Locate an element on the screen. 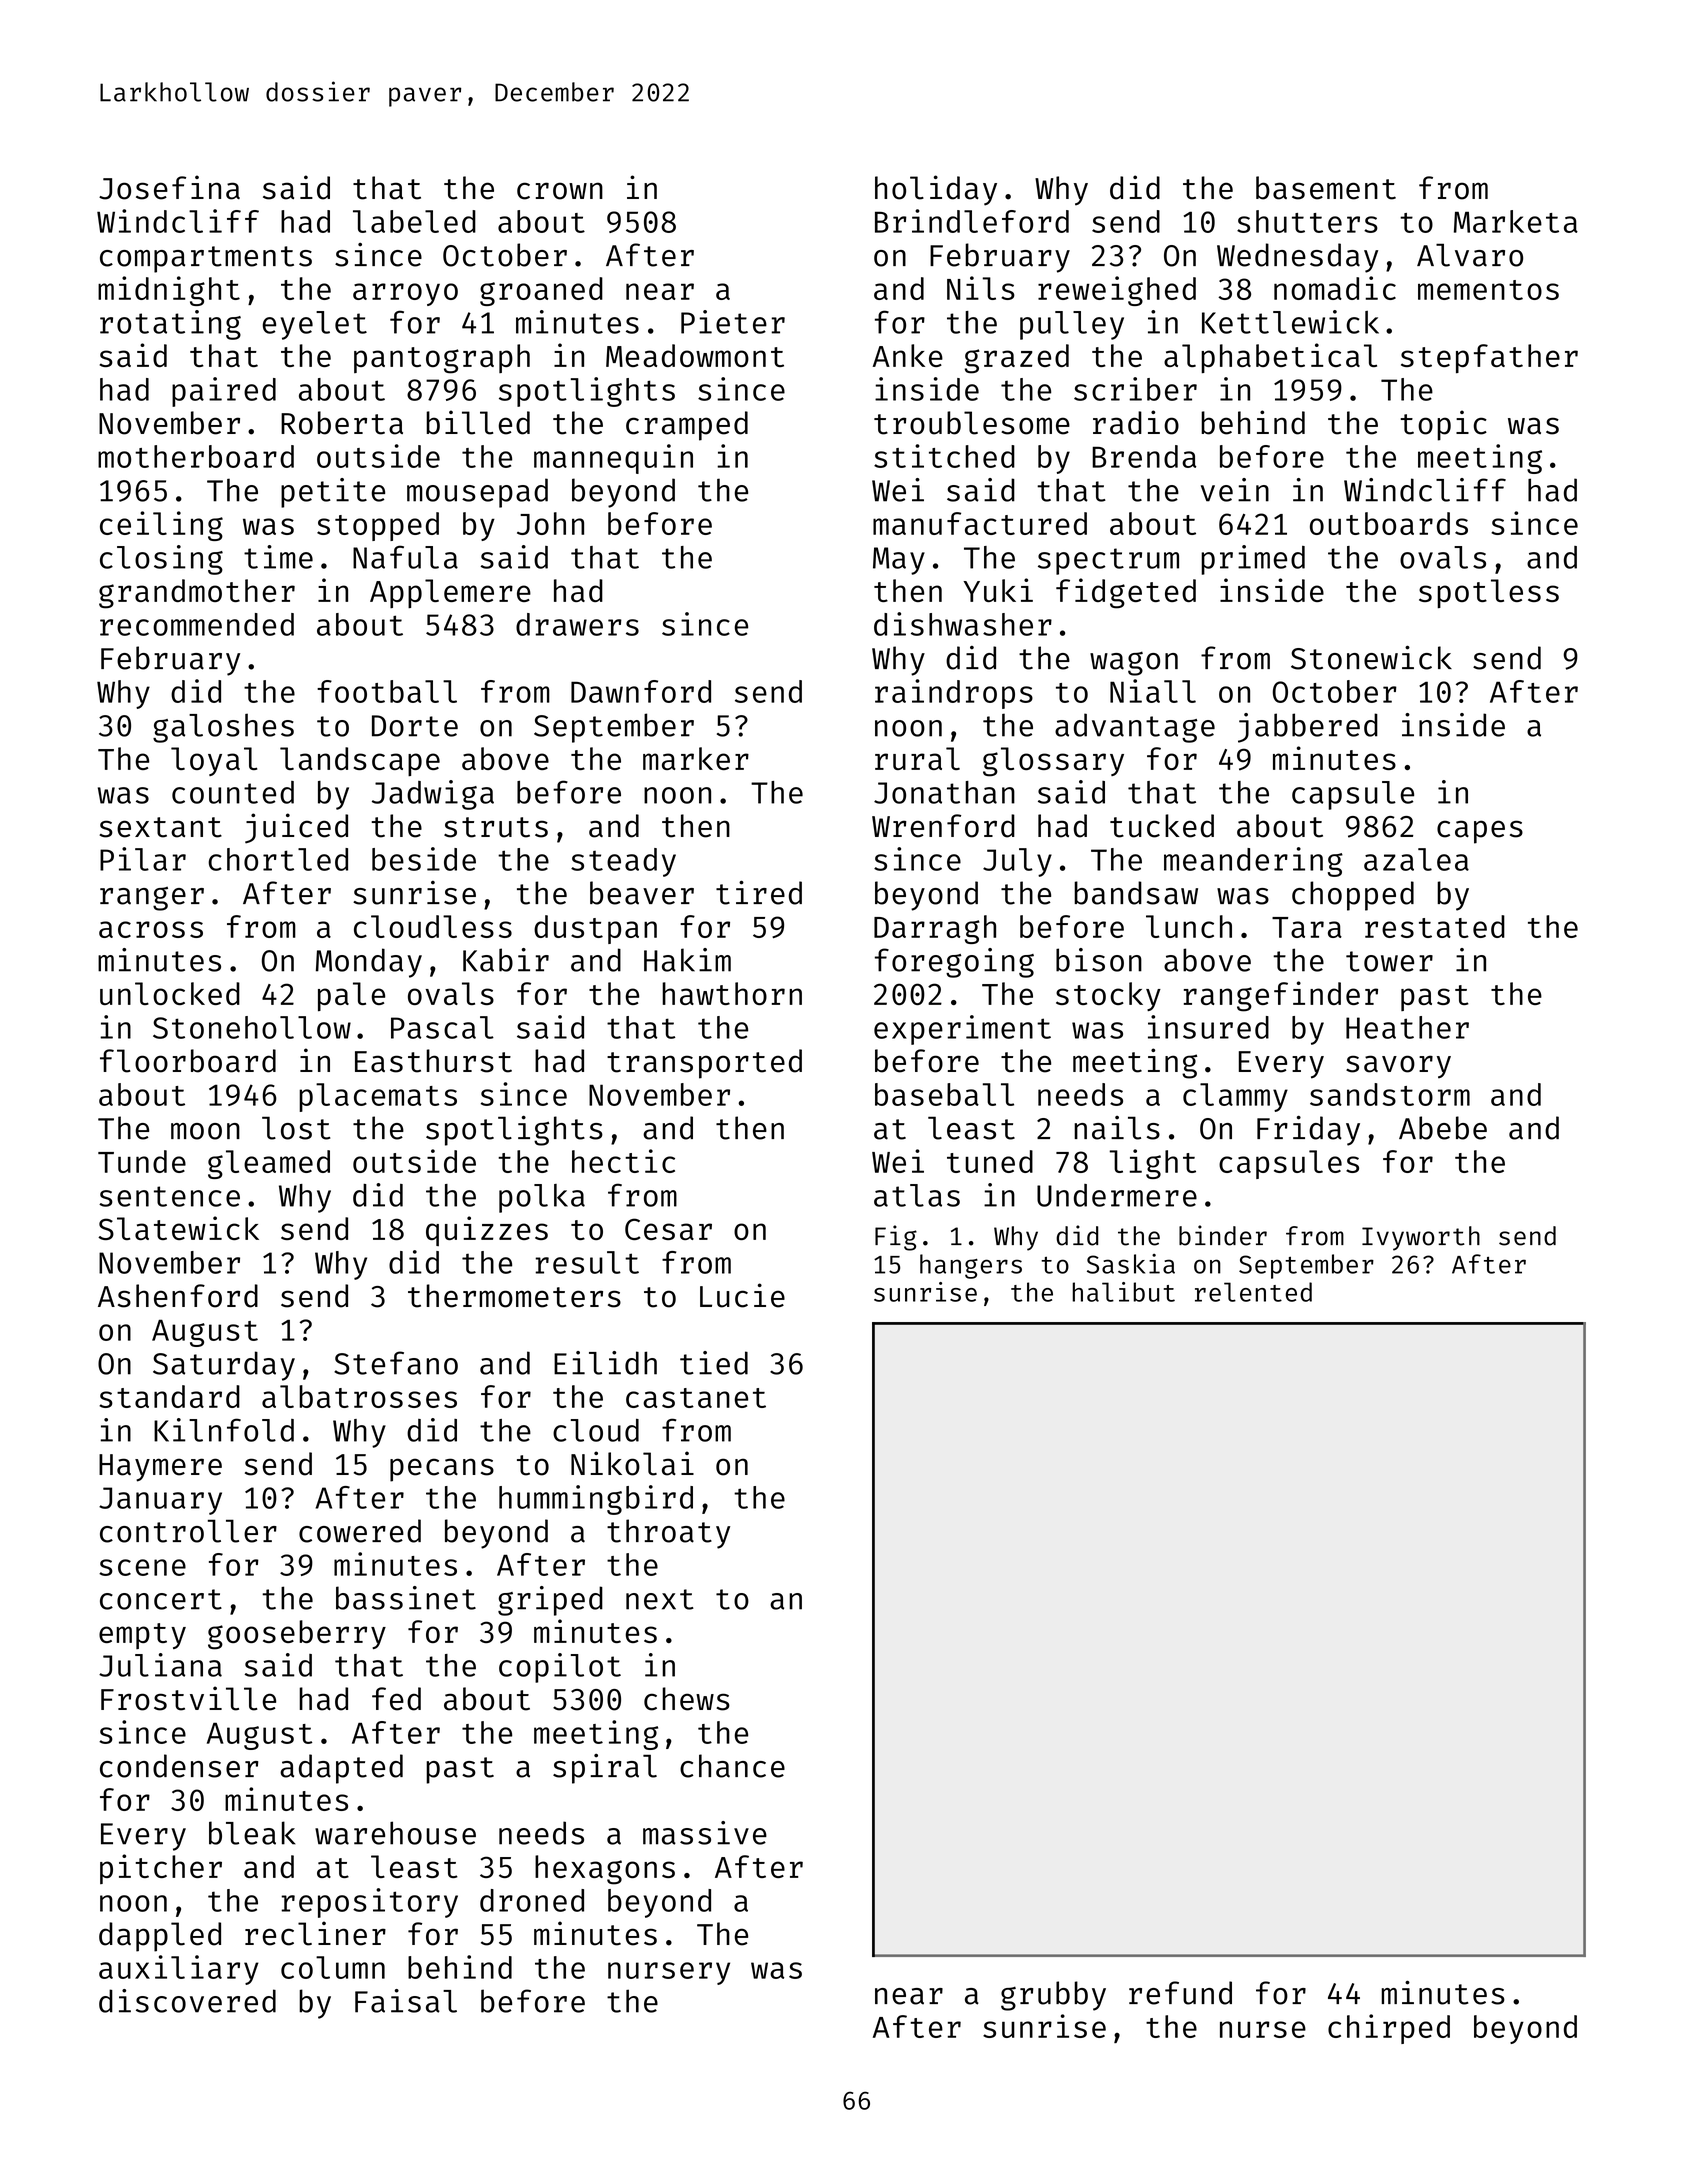  crown is located at coordinates (560, 191).
